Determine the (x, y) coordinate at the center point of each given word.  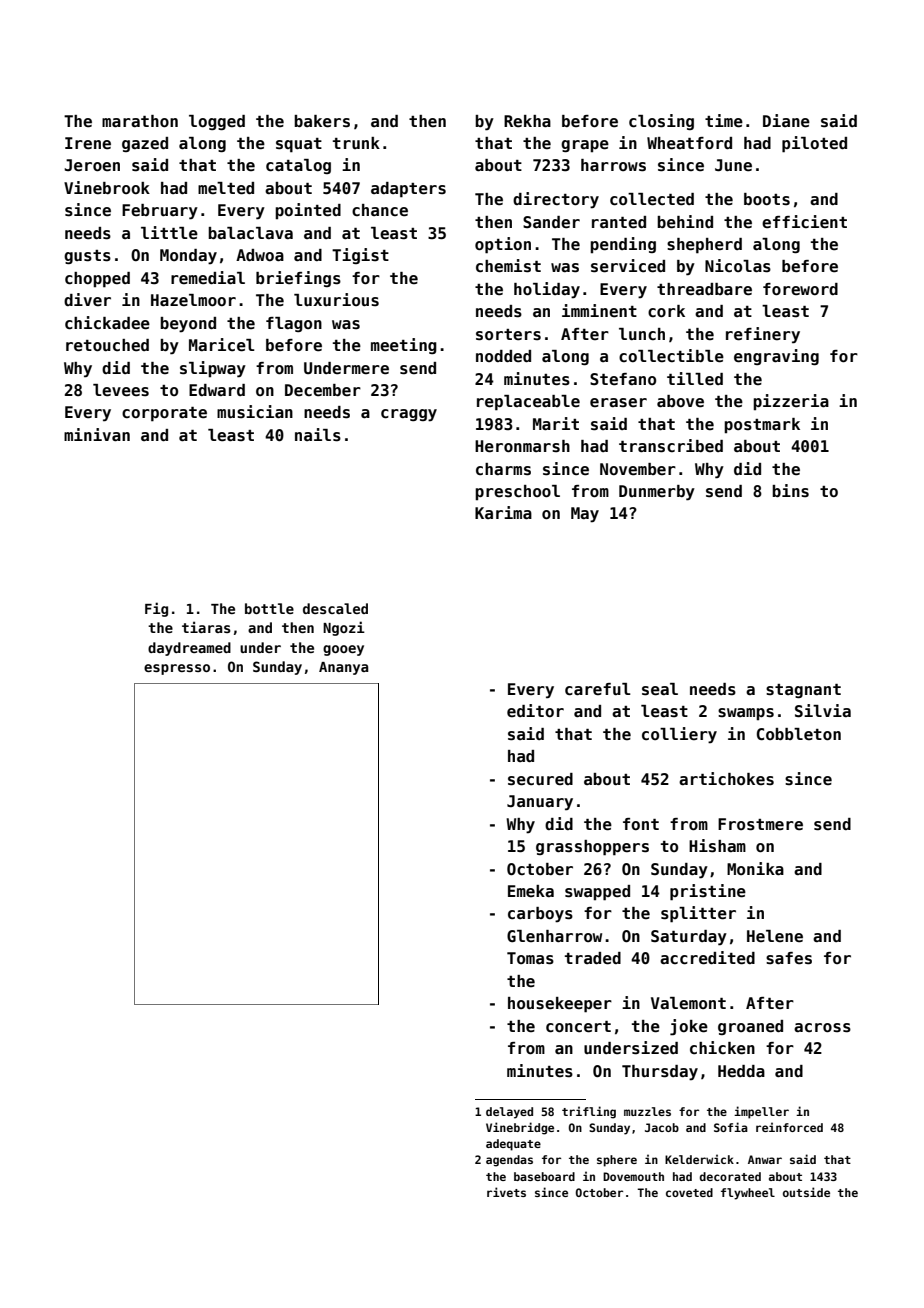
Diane (786, 121)
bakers (322, 121)
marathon (140, 121)
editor (535, 710)
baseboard (544, 1176)
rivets (506, 1192)
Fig (156, 609)
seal (660, 689)
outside (806, 1192)
